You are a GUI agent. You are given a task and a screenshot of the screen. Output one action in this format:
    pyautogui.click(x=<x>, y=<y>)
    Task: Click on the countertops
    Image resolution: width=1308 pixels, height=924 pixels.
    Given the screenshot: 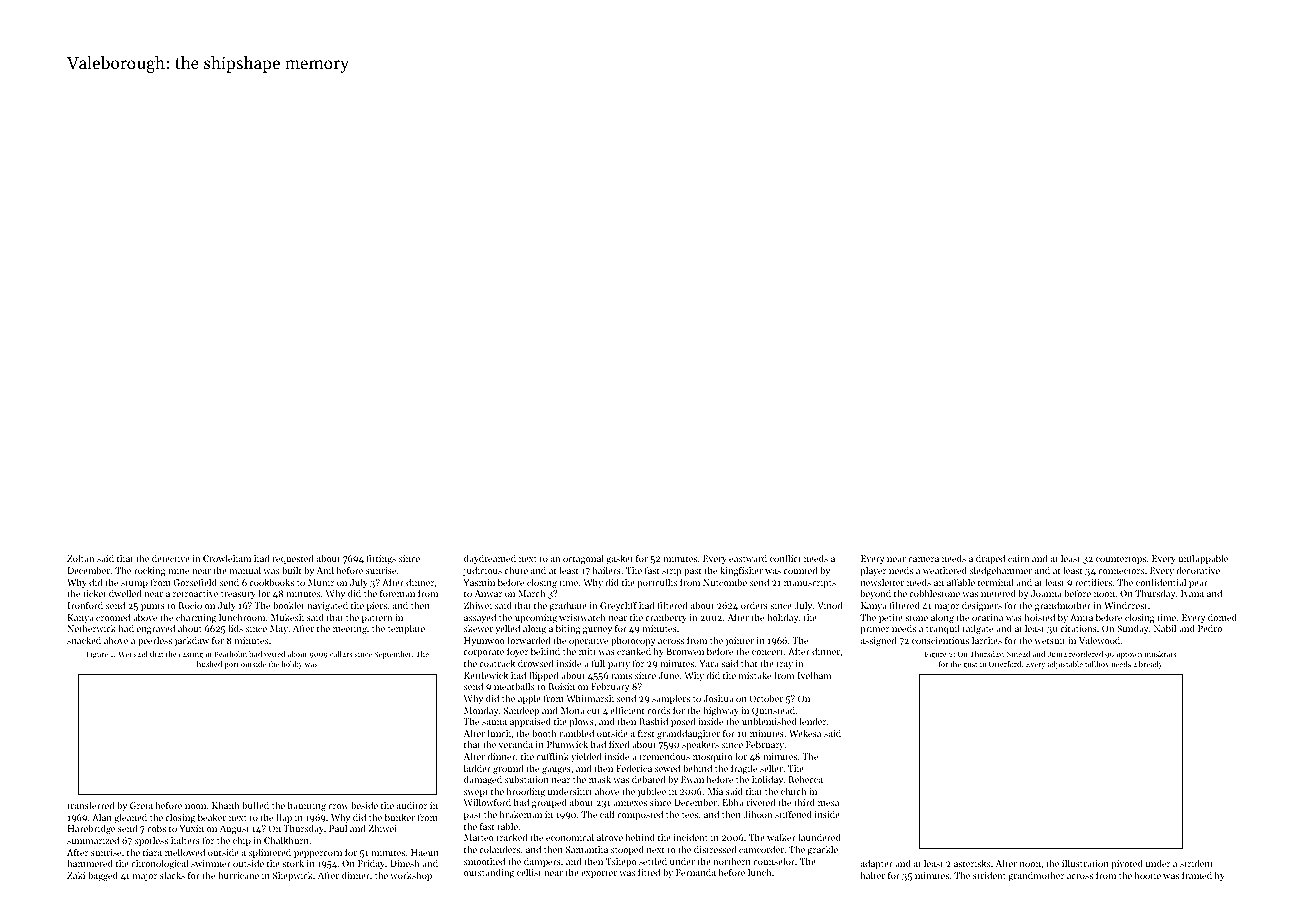 What is the action you would take?
    pyautogui.click(x=1121, y=560)
